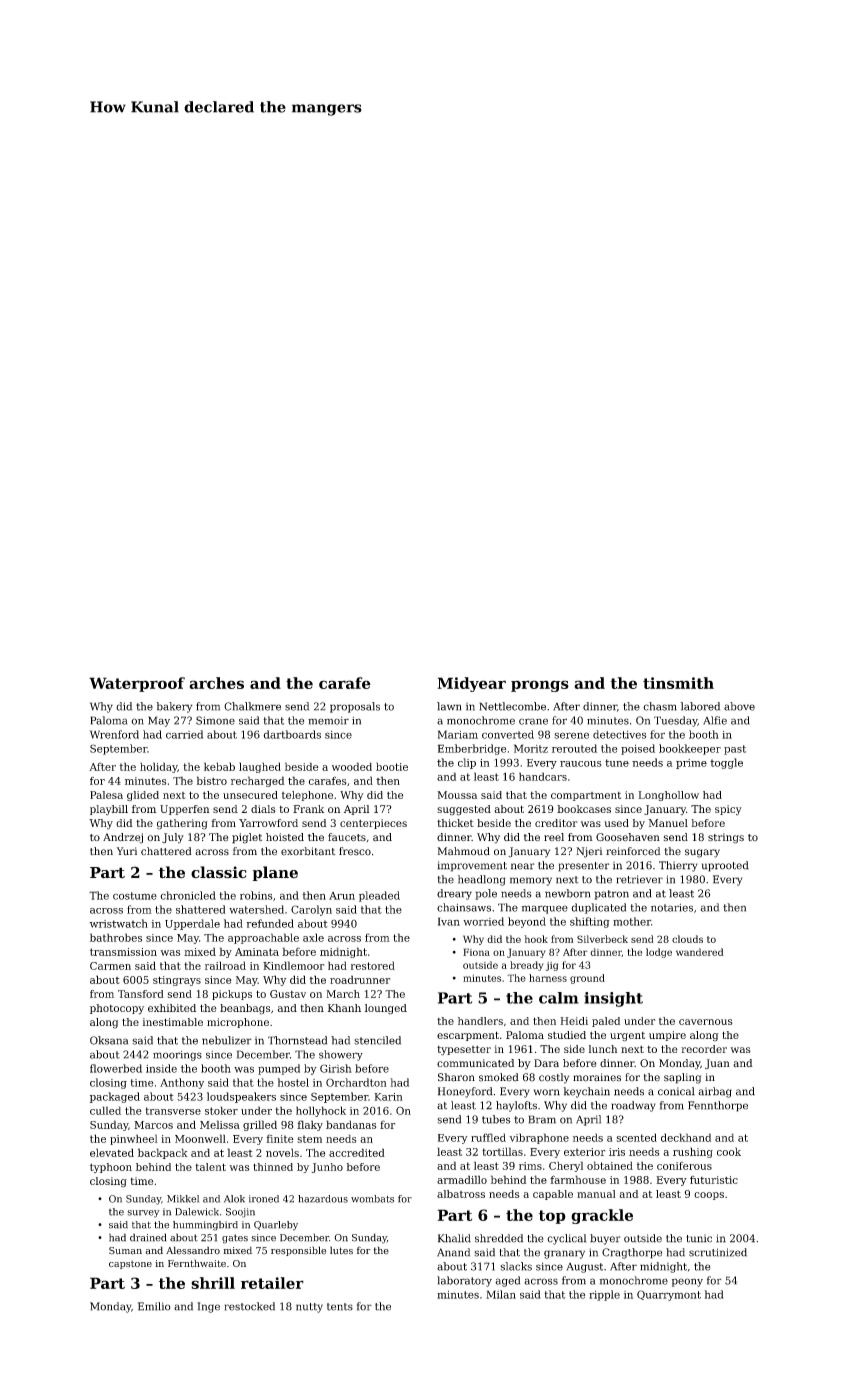 Image resolution: width=849 pixels, height=1400 pixels. What do you see at coordinates (158, 767) in the image?
I see `holiday` at bounding box center [158, 767].
